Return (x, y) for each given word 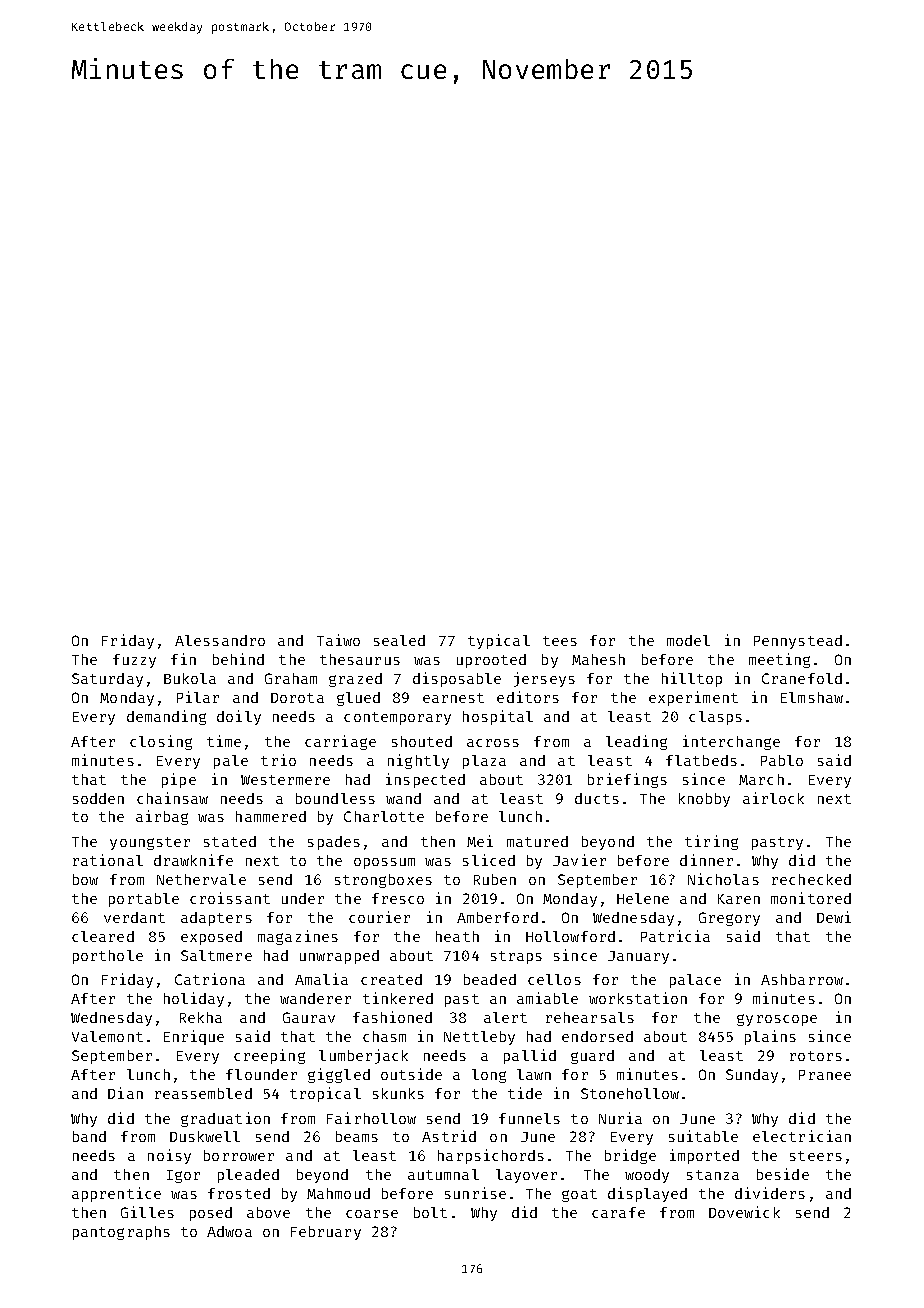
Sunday (752, 1076)
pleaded (248, 1176)
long (489, 1076)
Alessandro (220, 640)
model (688, 640)
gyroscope (777, 1020)
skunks (398, 1093)
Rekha (201, 1017)
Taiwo (338, 640)
